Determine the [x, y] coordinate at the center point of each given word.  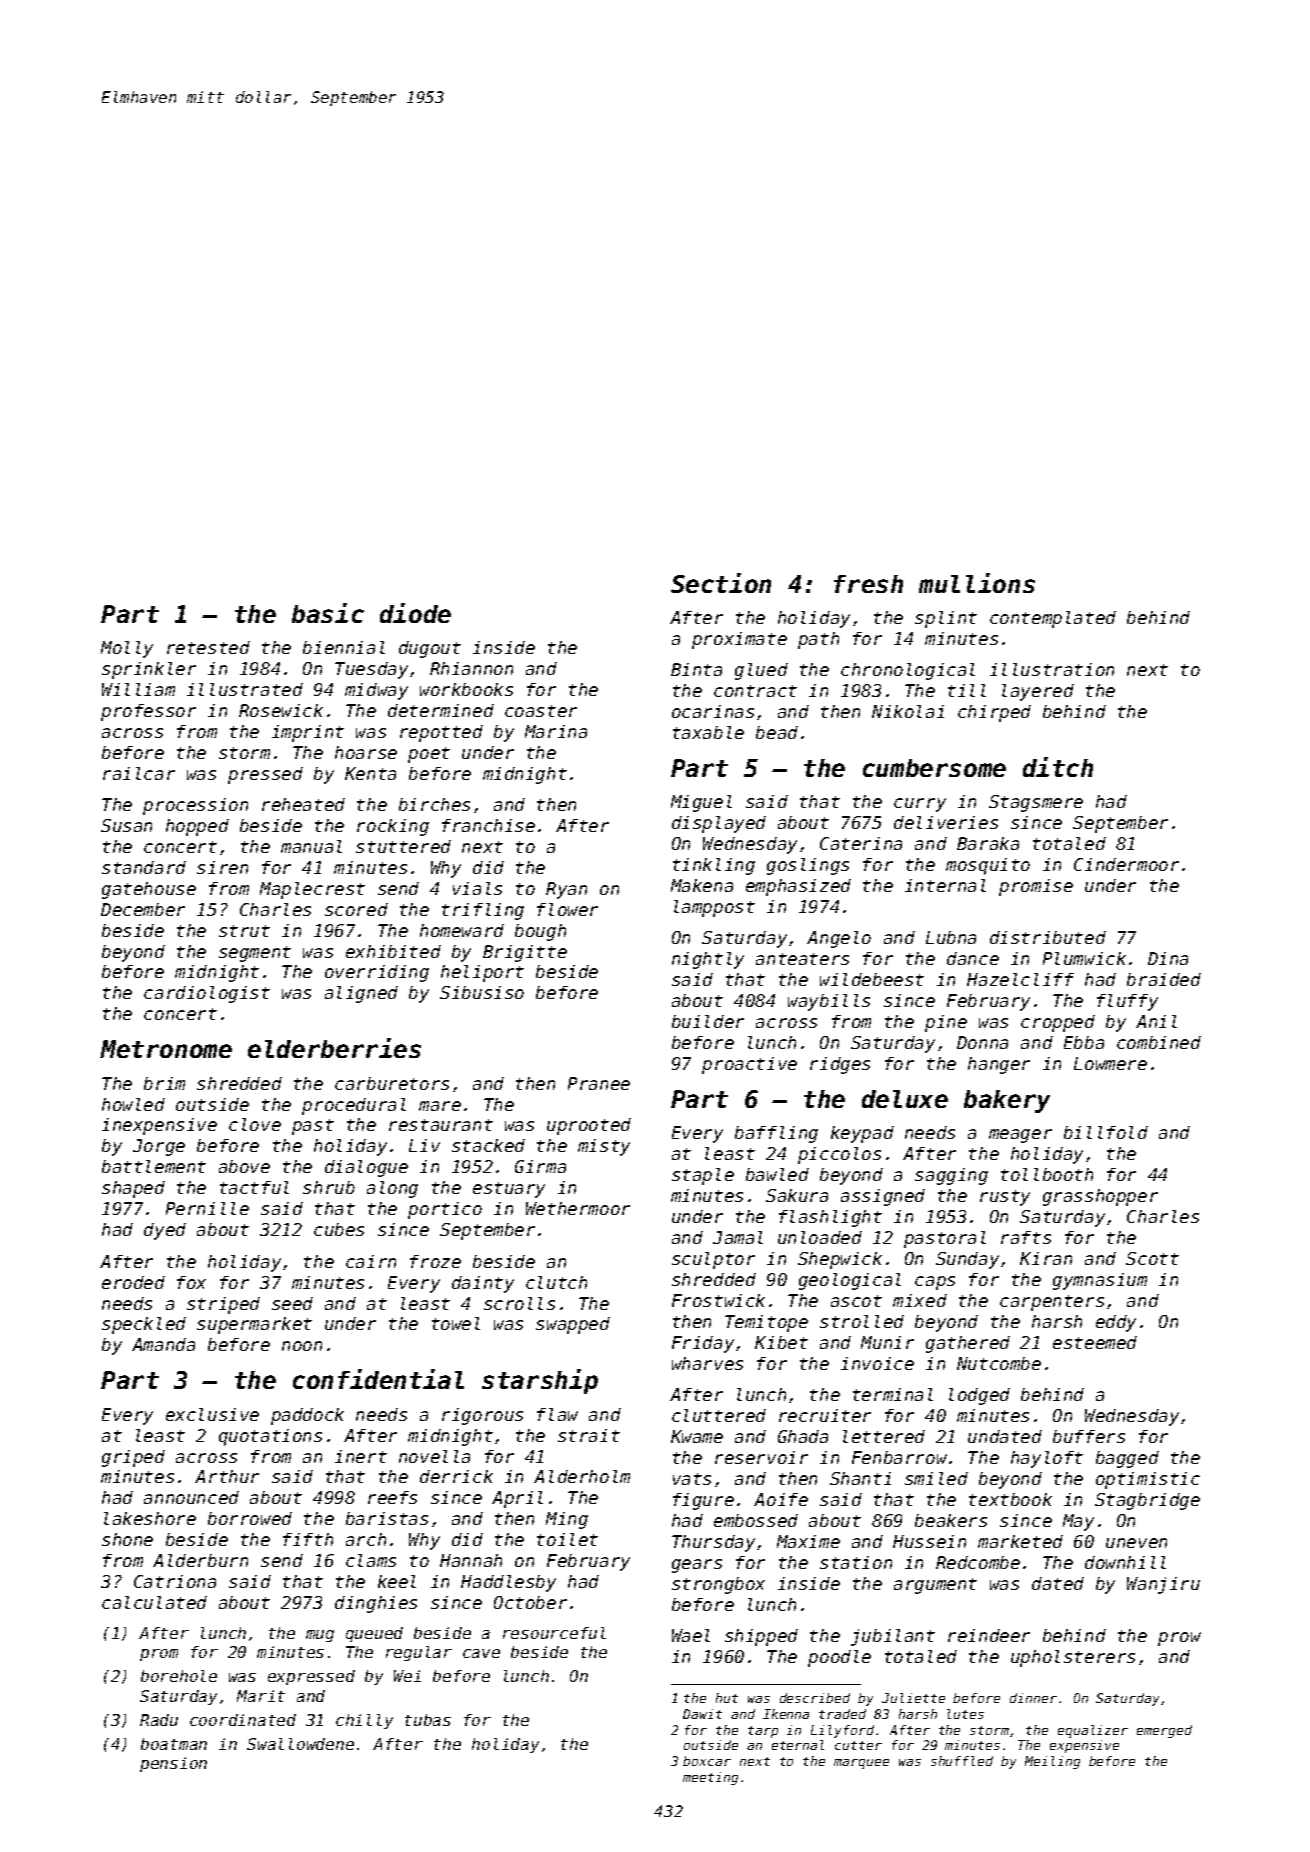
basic [328, 613]
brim [164, 1083]
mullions [977, 583]
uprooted [589, 1126]
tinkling [714, 866]
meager [1020, 1136]
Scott [1152, 1258]
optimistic [1148, 1480]
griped [133, 1458]
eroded [133, 1282]
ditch [1058, 767]
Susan [126, 825]
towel [456, 1323]
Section [721, 583]
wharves [707, 1363]
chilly [364, 1721]
